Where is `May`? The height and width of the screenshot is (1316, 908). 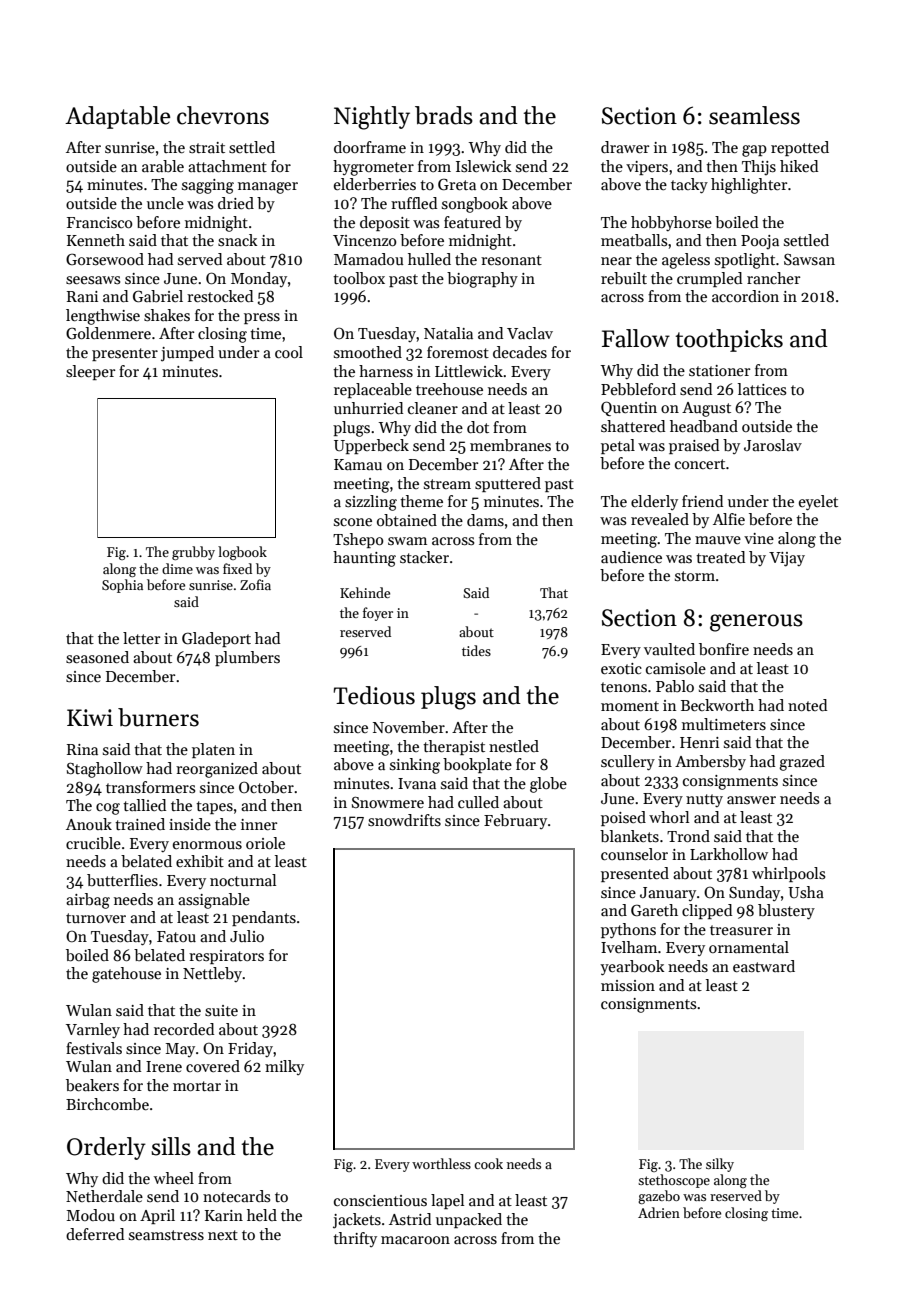
May is located at coordinates (180, 1050).
